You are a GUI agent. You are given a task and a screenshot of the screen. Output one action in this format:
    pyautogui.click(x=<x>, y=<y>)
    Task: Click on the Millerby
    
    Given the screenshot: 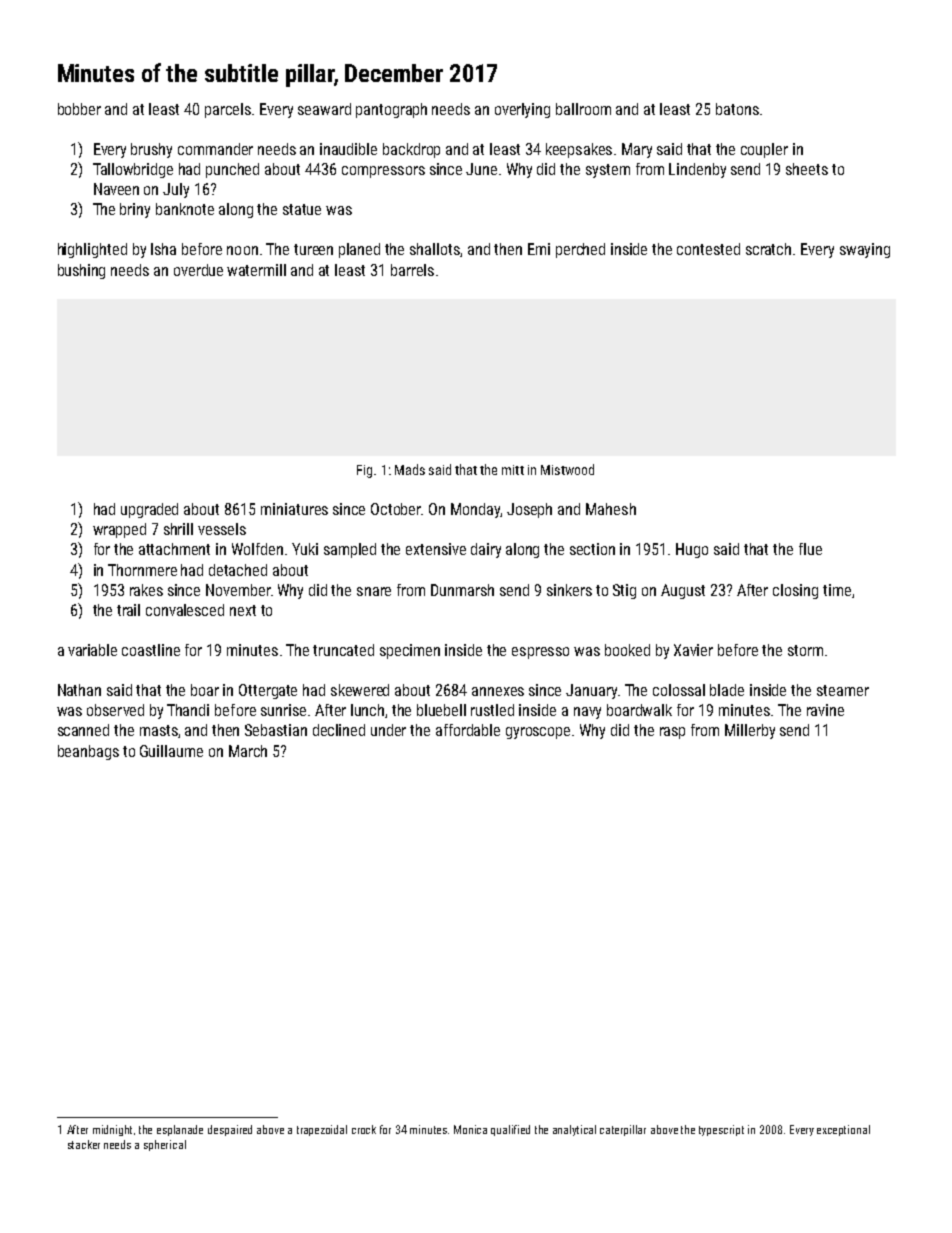 What is the action you would take?
    pyautogui.click(x=750, y=731)
